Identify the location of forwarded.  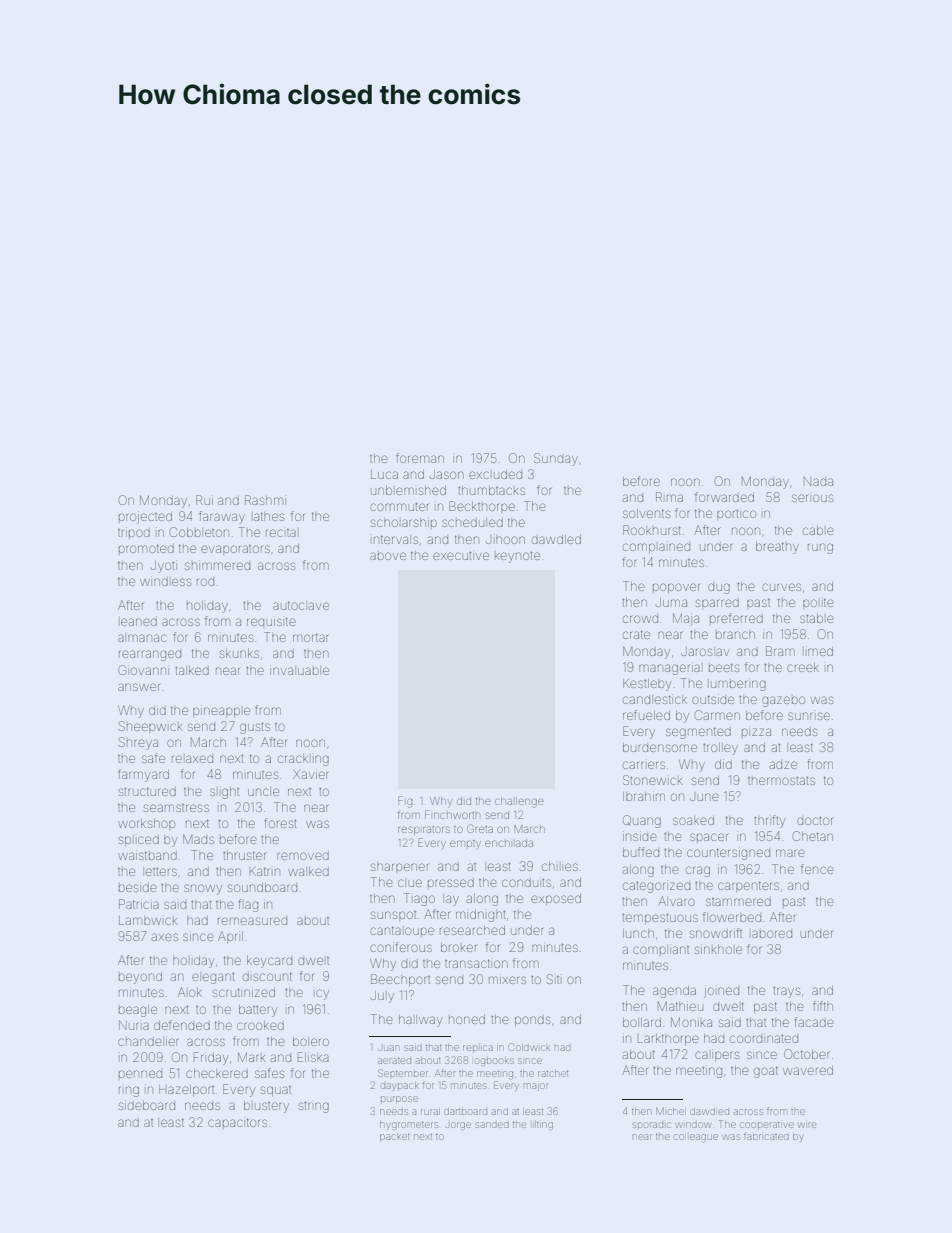
(724, 497).
